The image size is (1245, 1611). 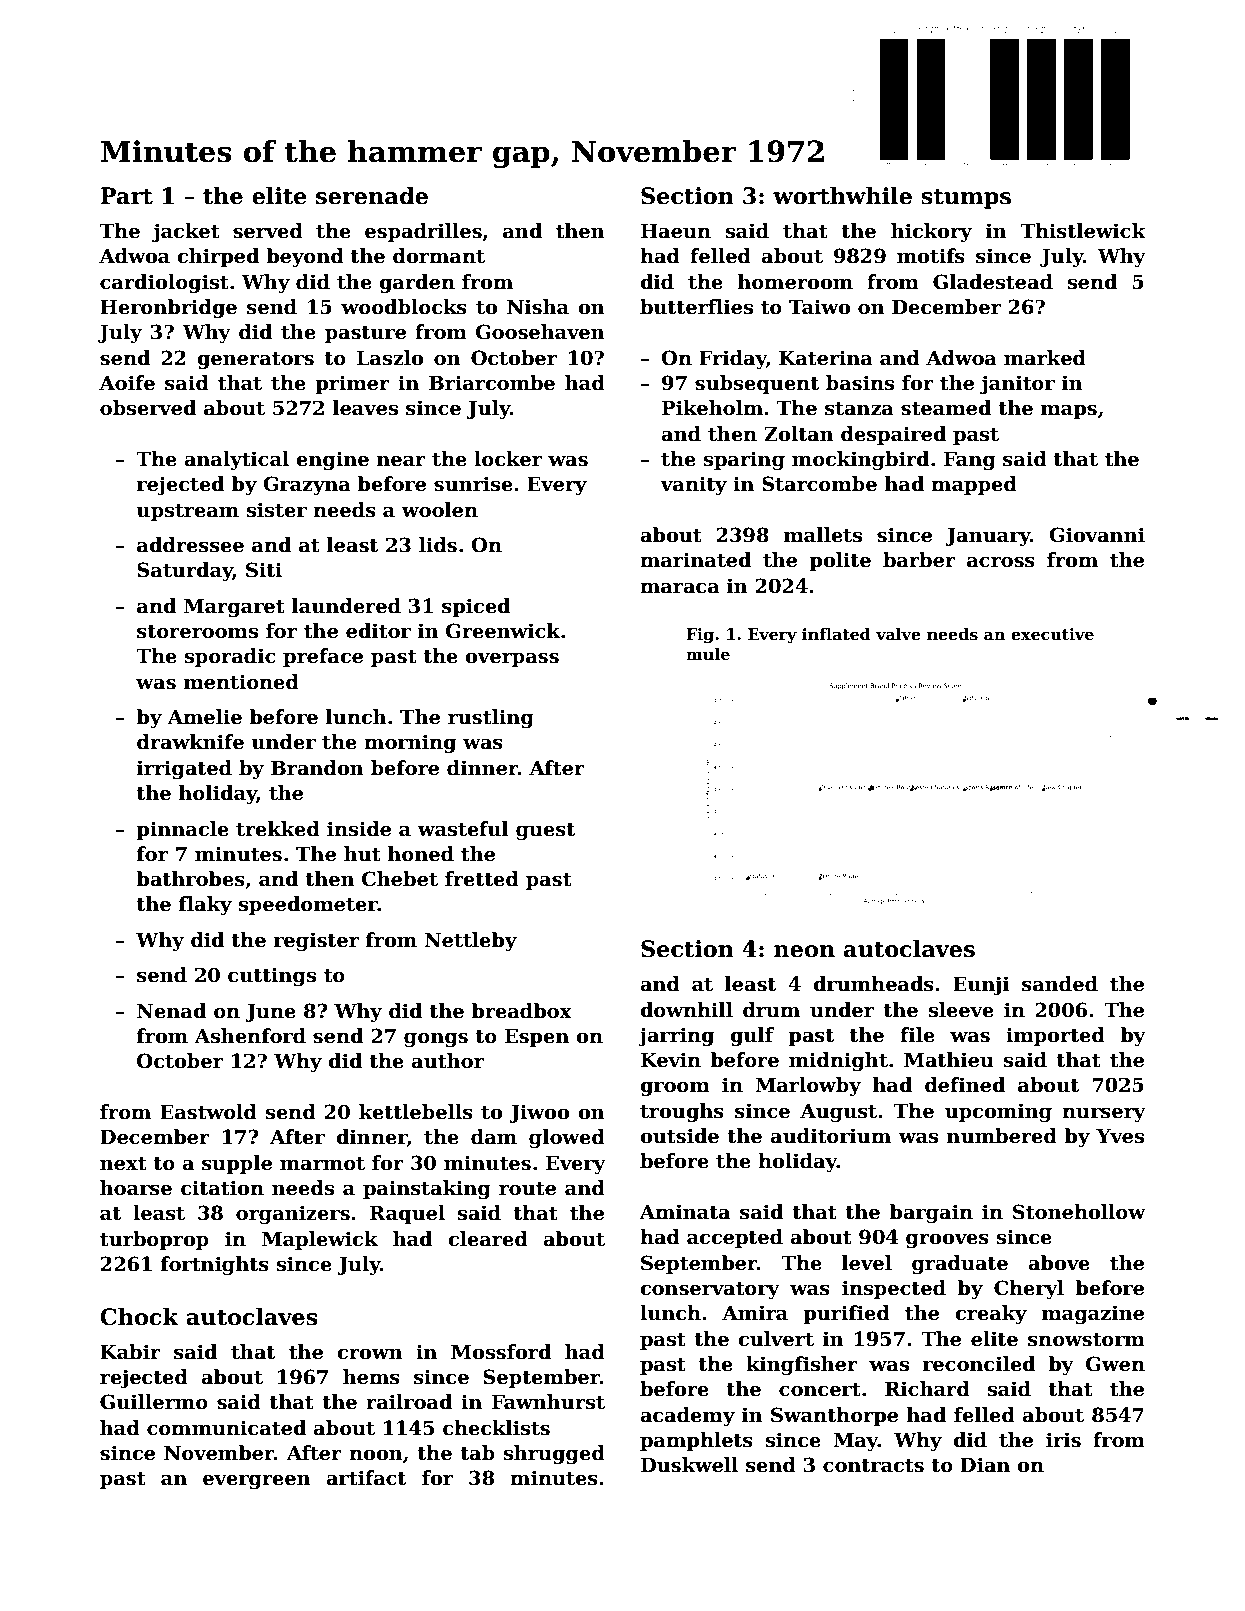 I want to click on Haeun, so click(x=676, y=231).
